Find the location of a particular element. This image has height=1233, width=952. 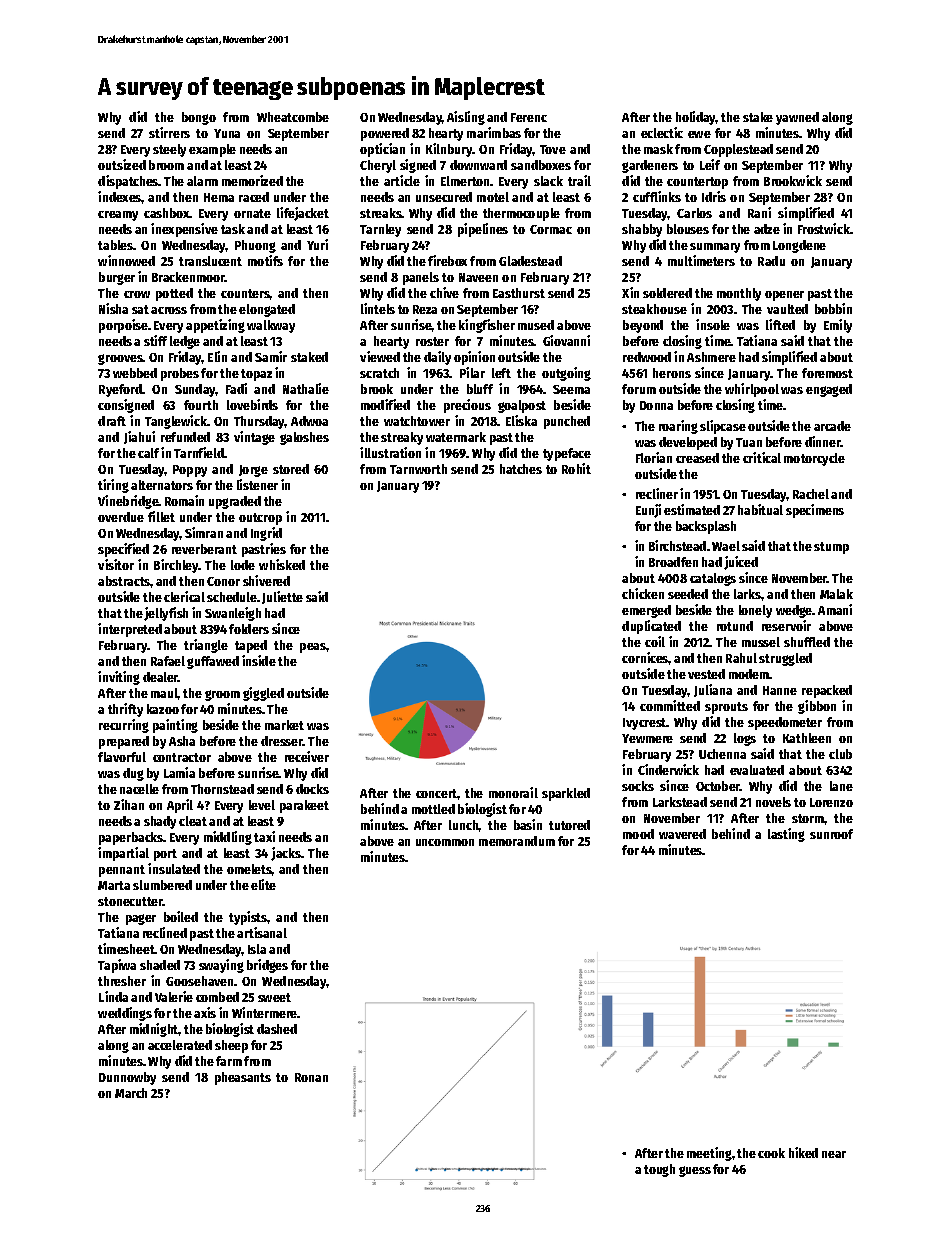

yawned is located at coordinates (797, 118).
